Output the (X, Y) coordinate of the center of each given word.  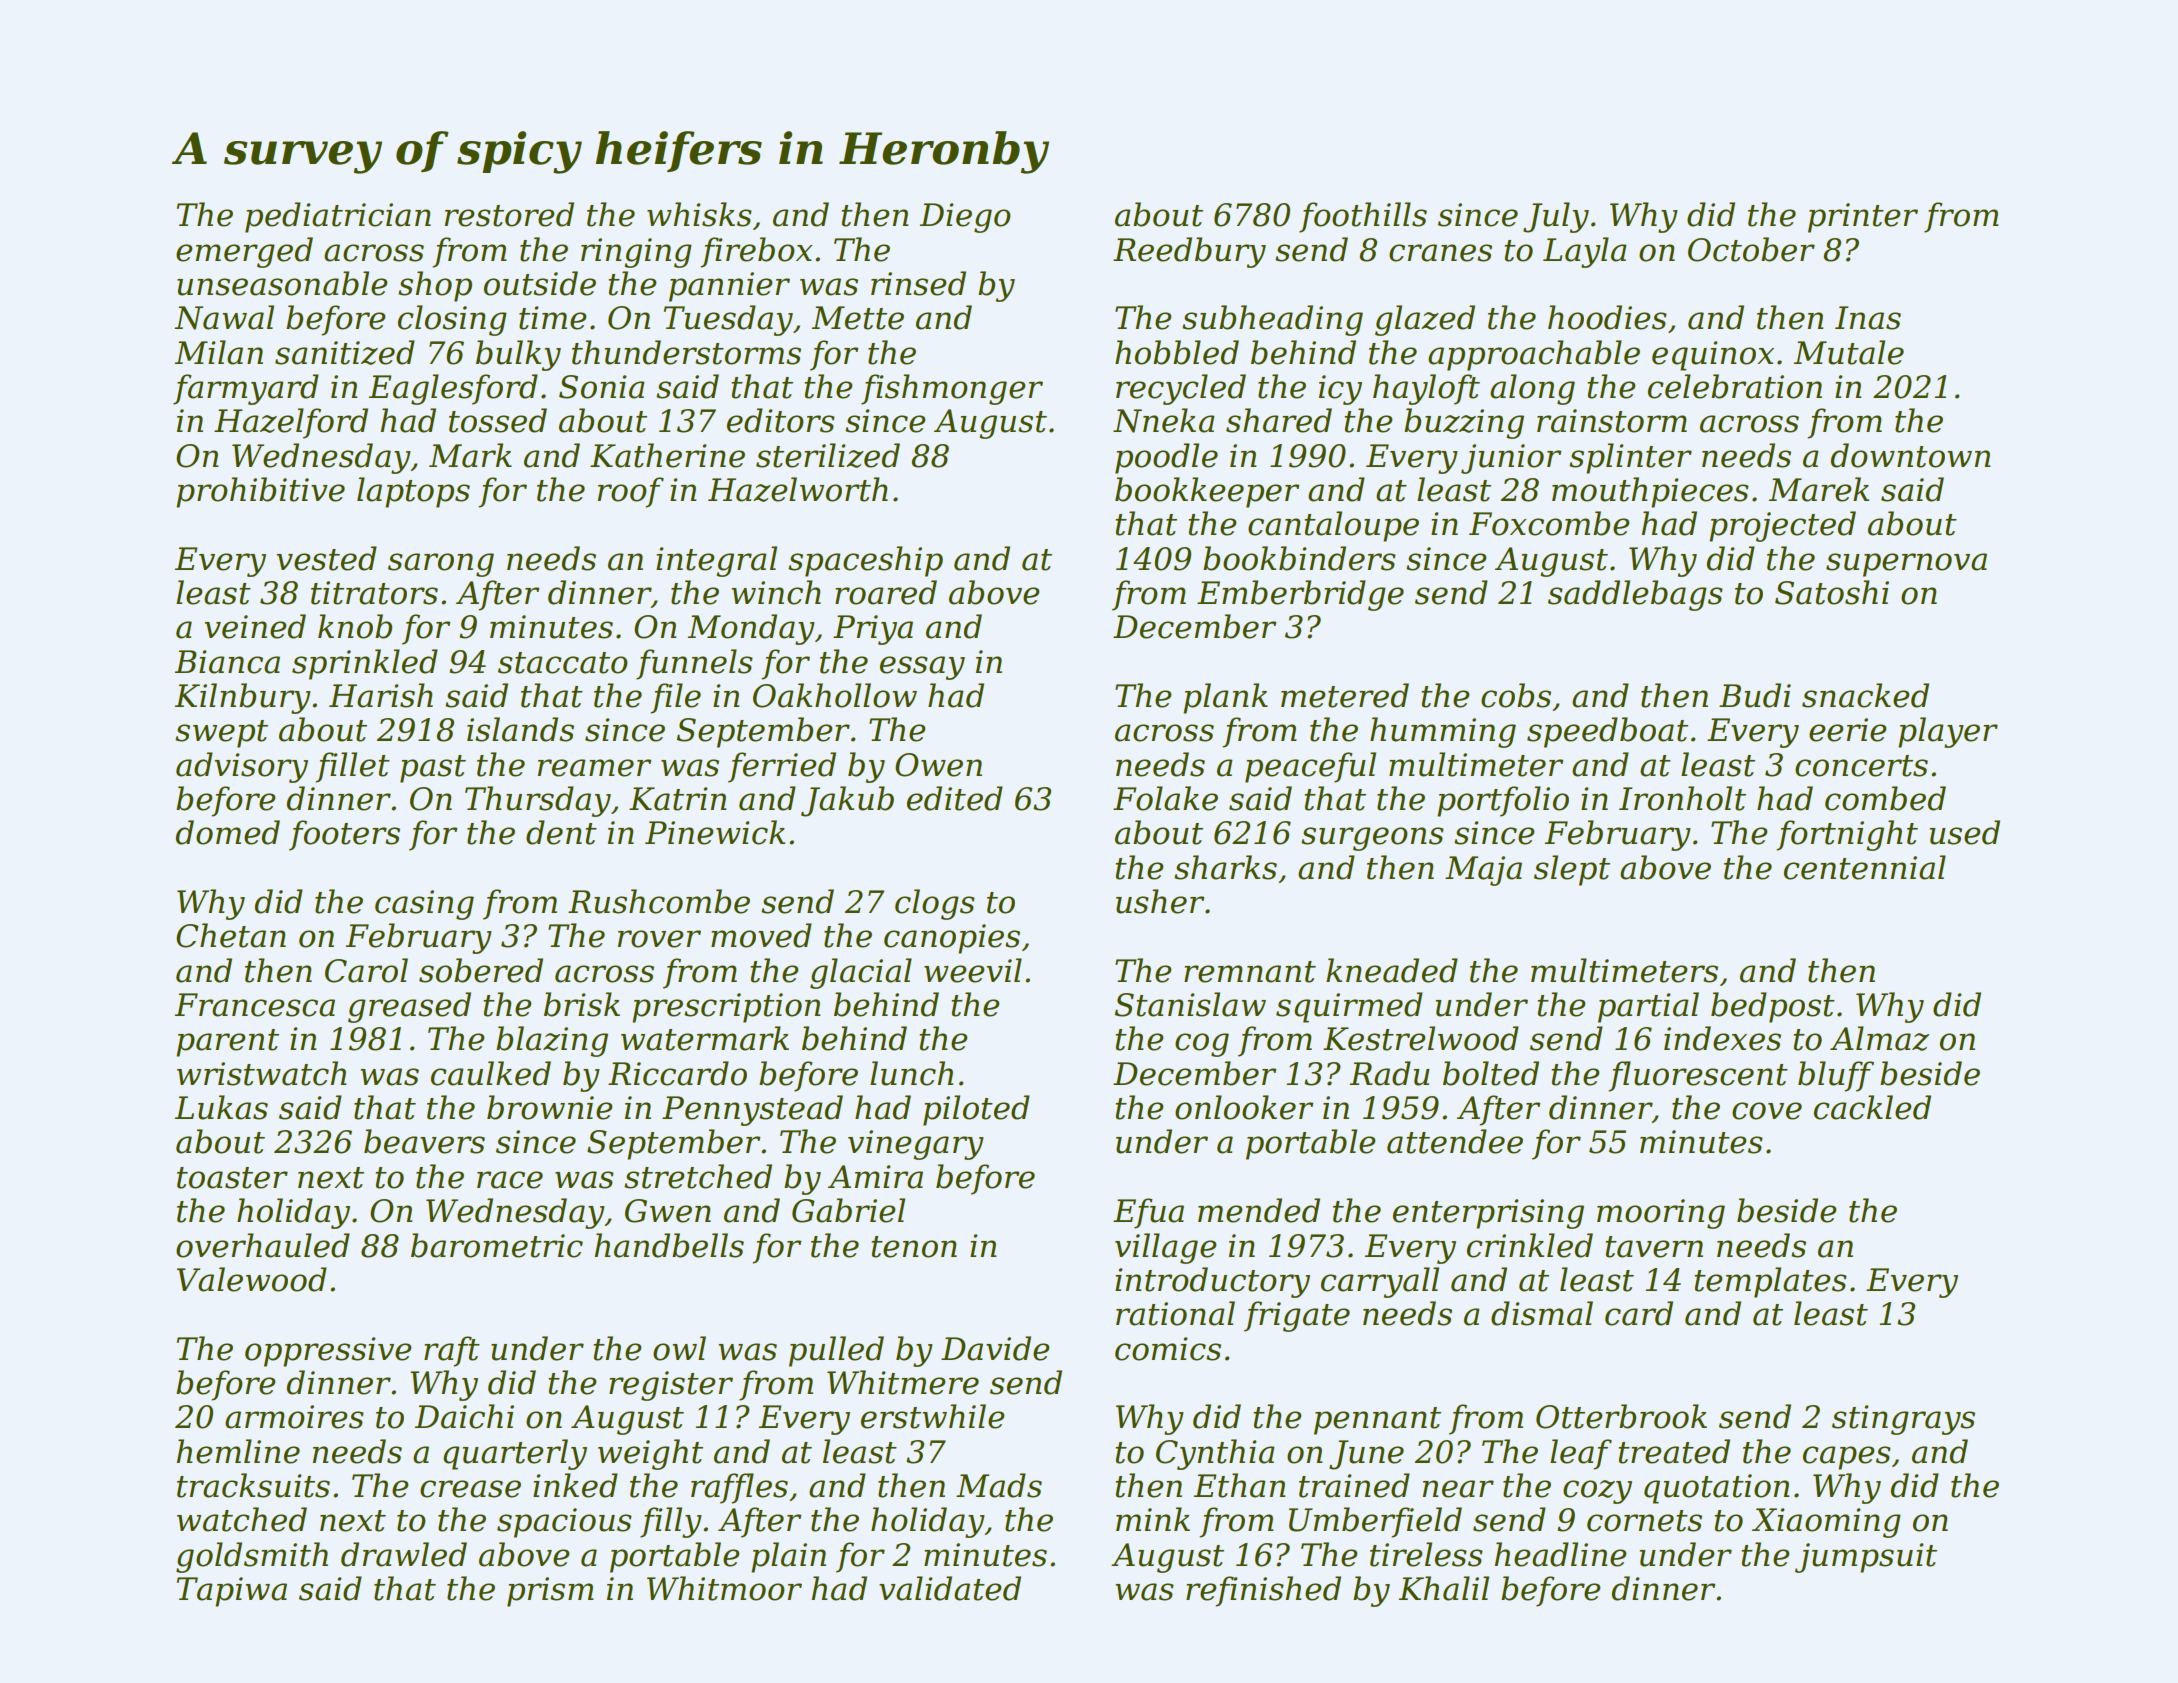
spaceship (865, 561)
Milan (219, 352)
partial (1648, 1007)
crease (470, 1489)
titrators (374, 593)
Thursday (538, 801)
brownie (549, 1107)
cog (1202, 1045)
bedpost (1773, 1007)
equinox (1713, 356)
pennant (1377, 1421)
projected (1782, 526)
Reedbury (1189, 252)
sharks (1225, 867)
